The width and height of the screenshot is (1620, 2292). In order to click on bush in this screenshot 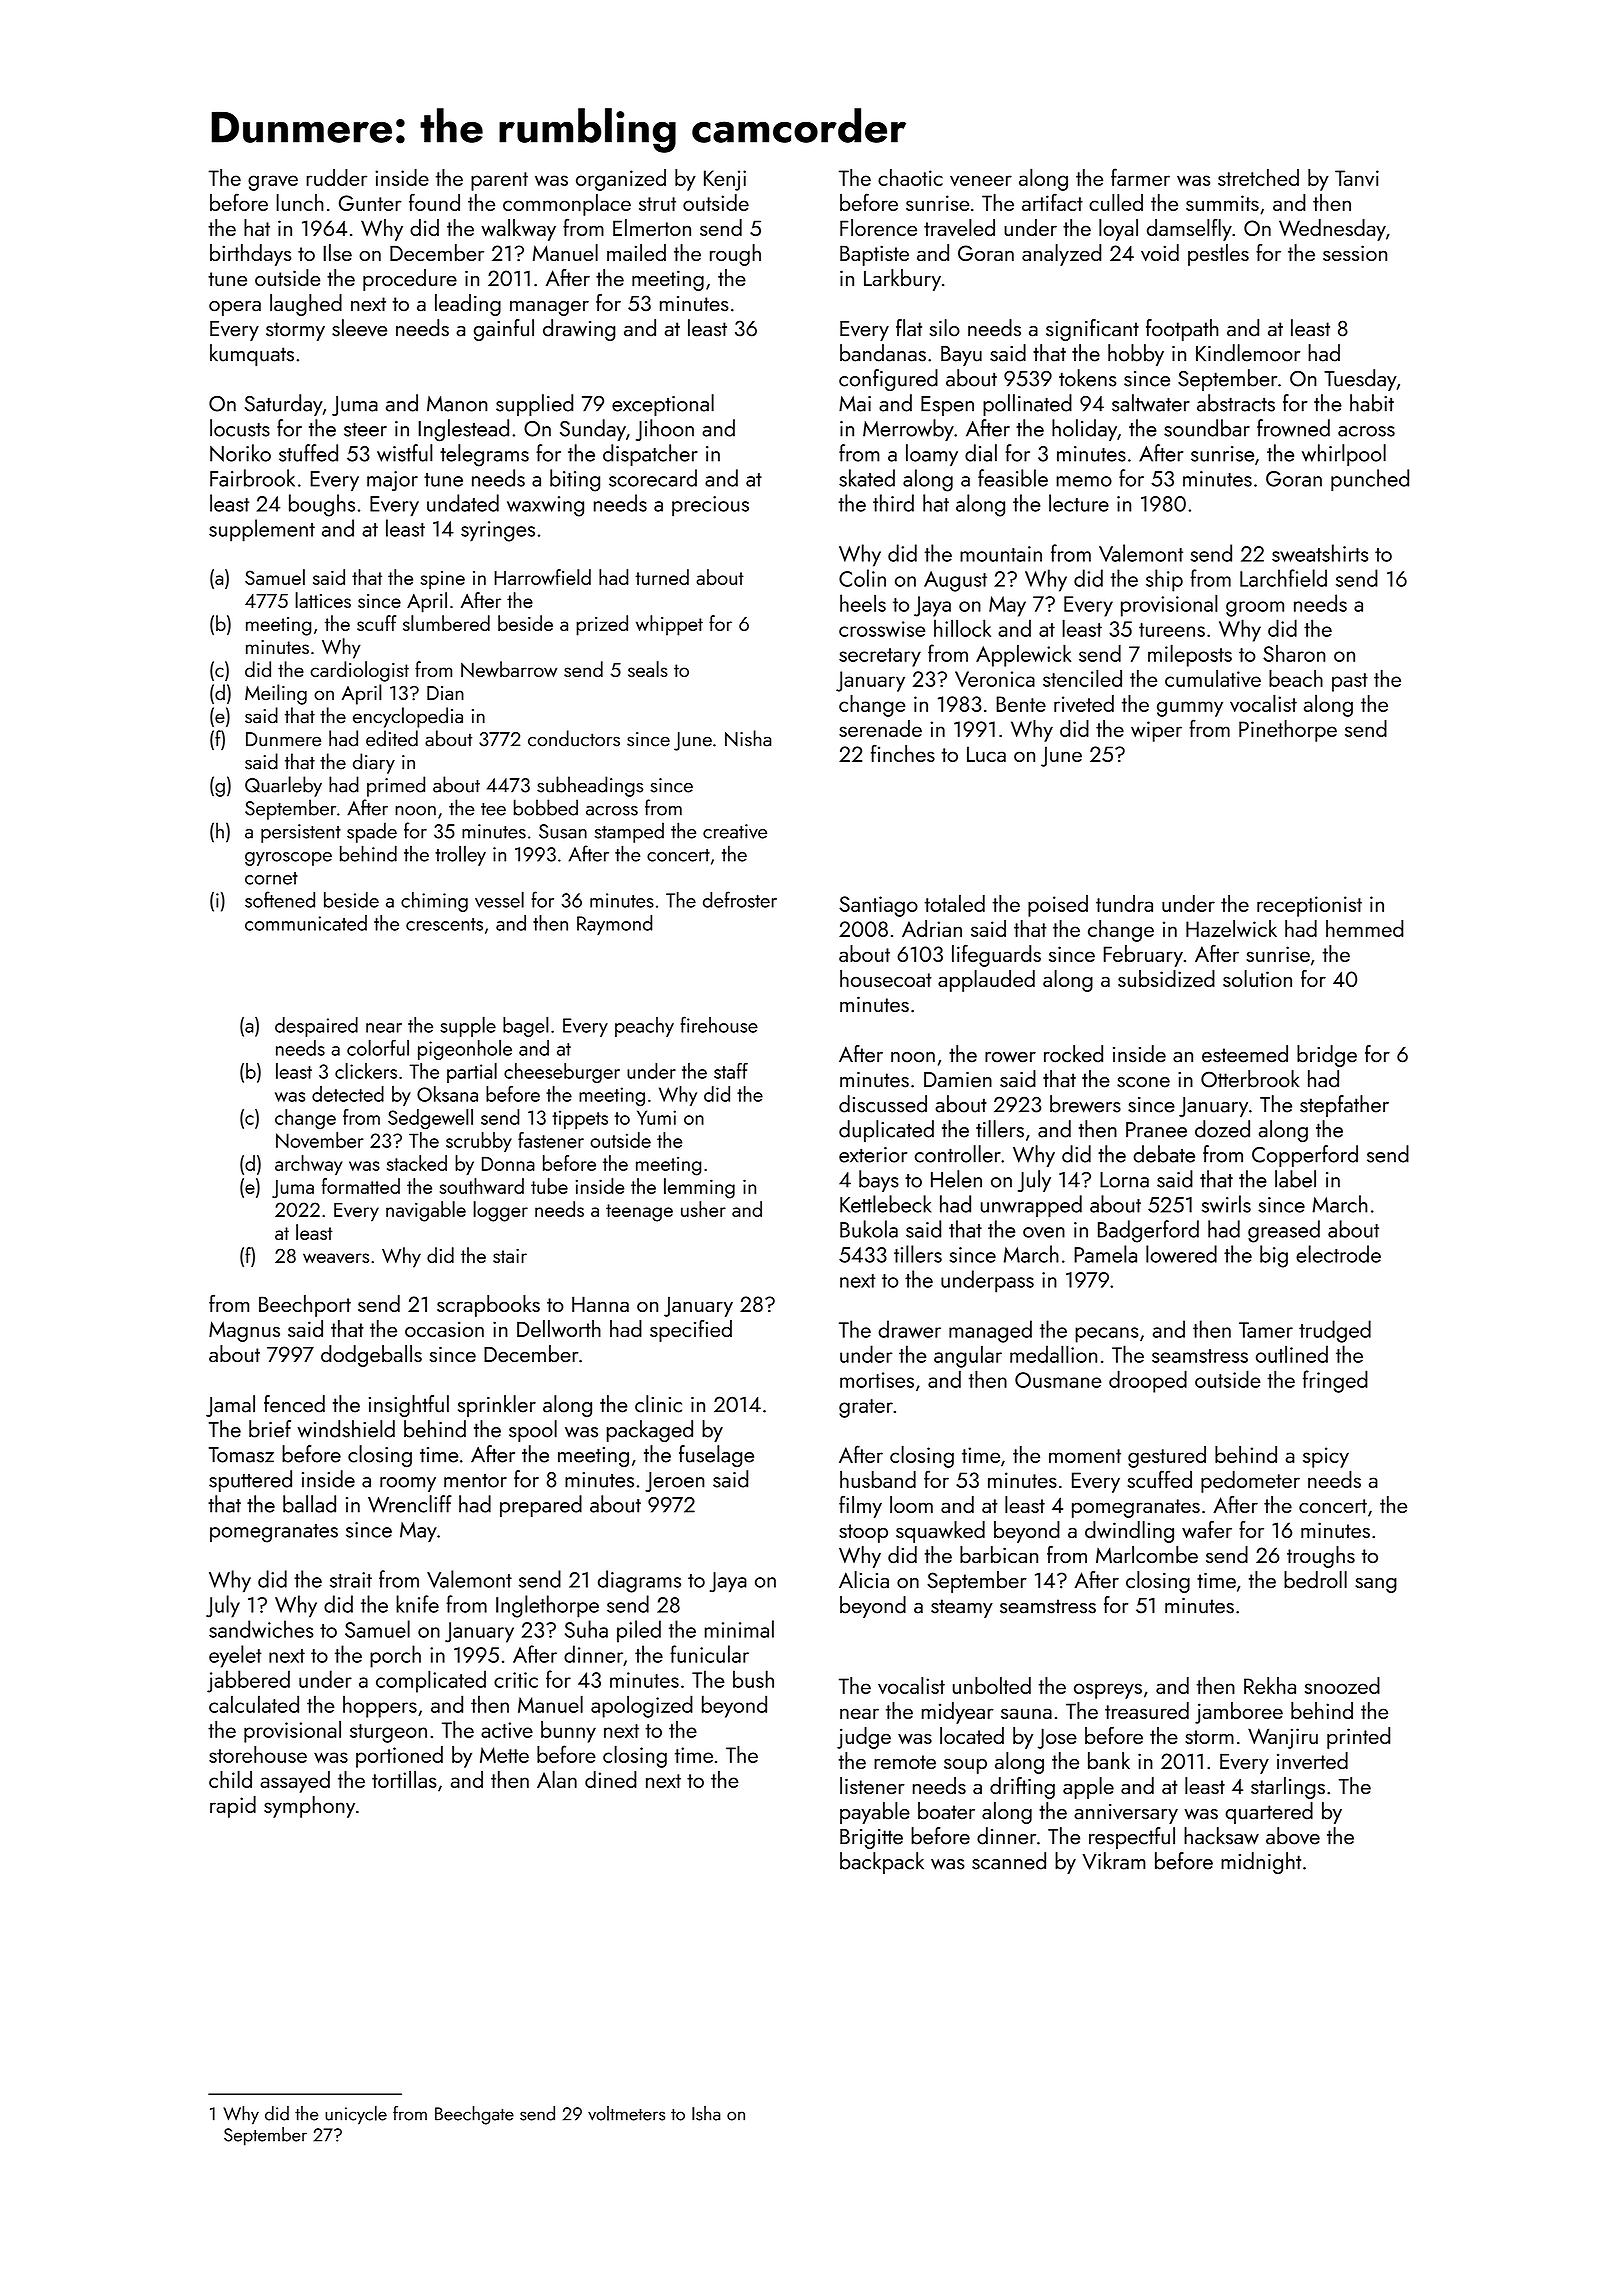, I will do `click(753, 1679)`.
